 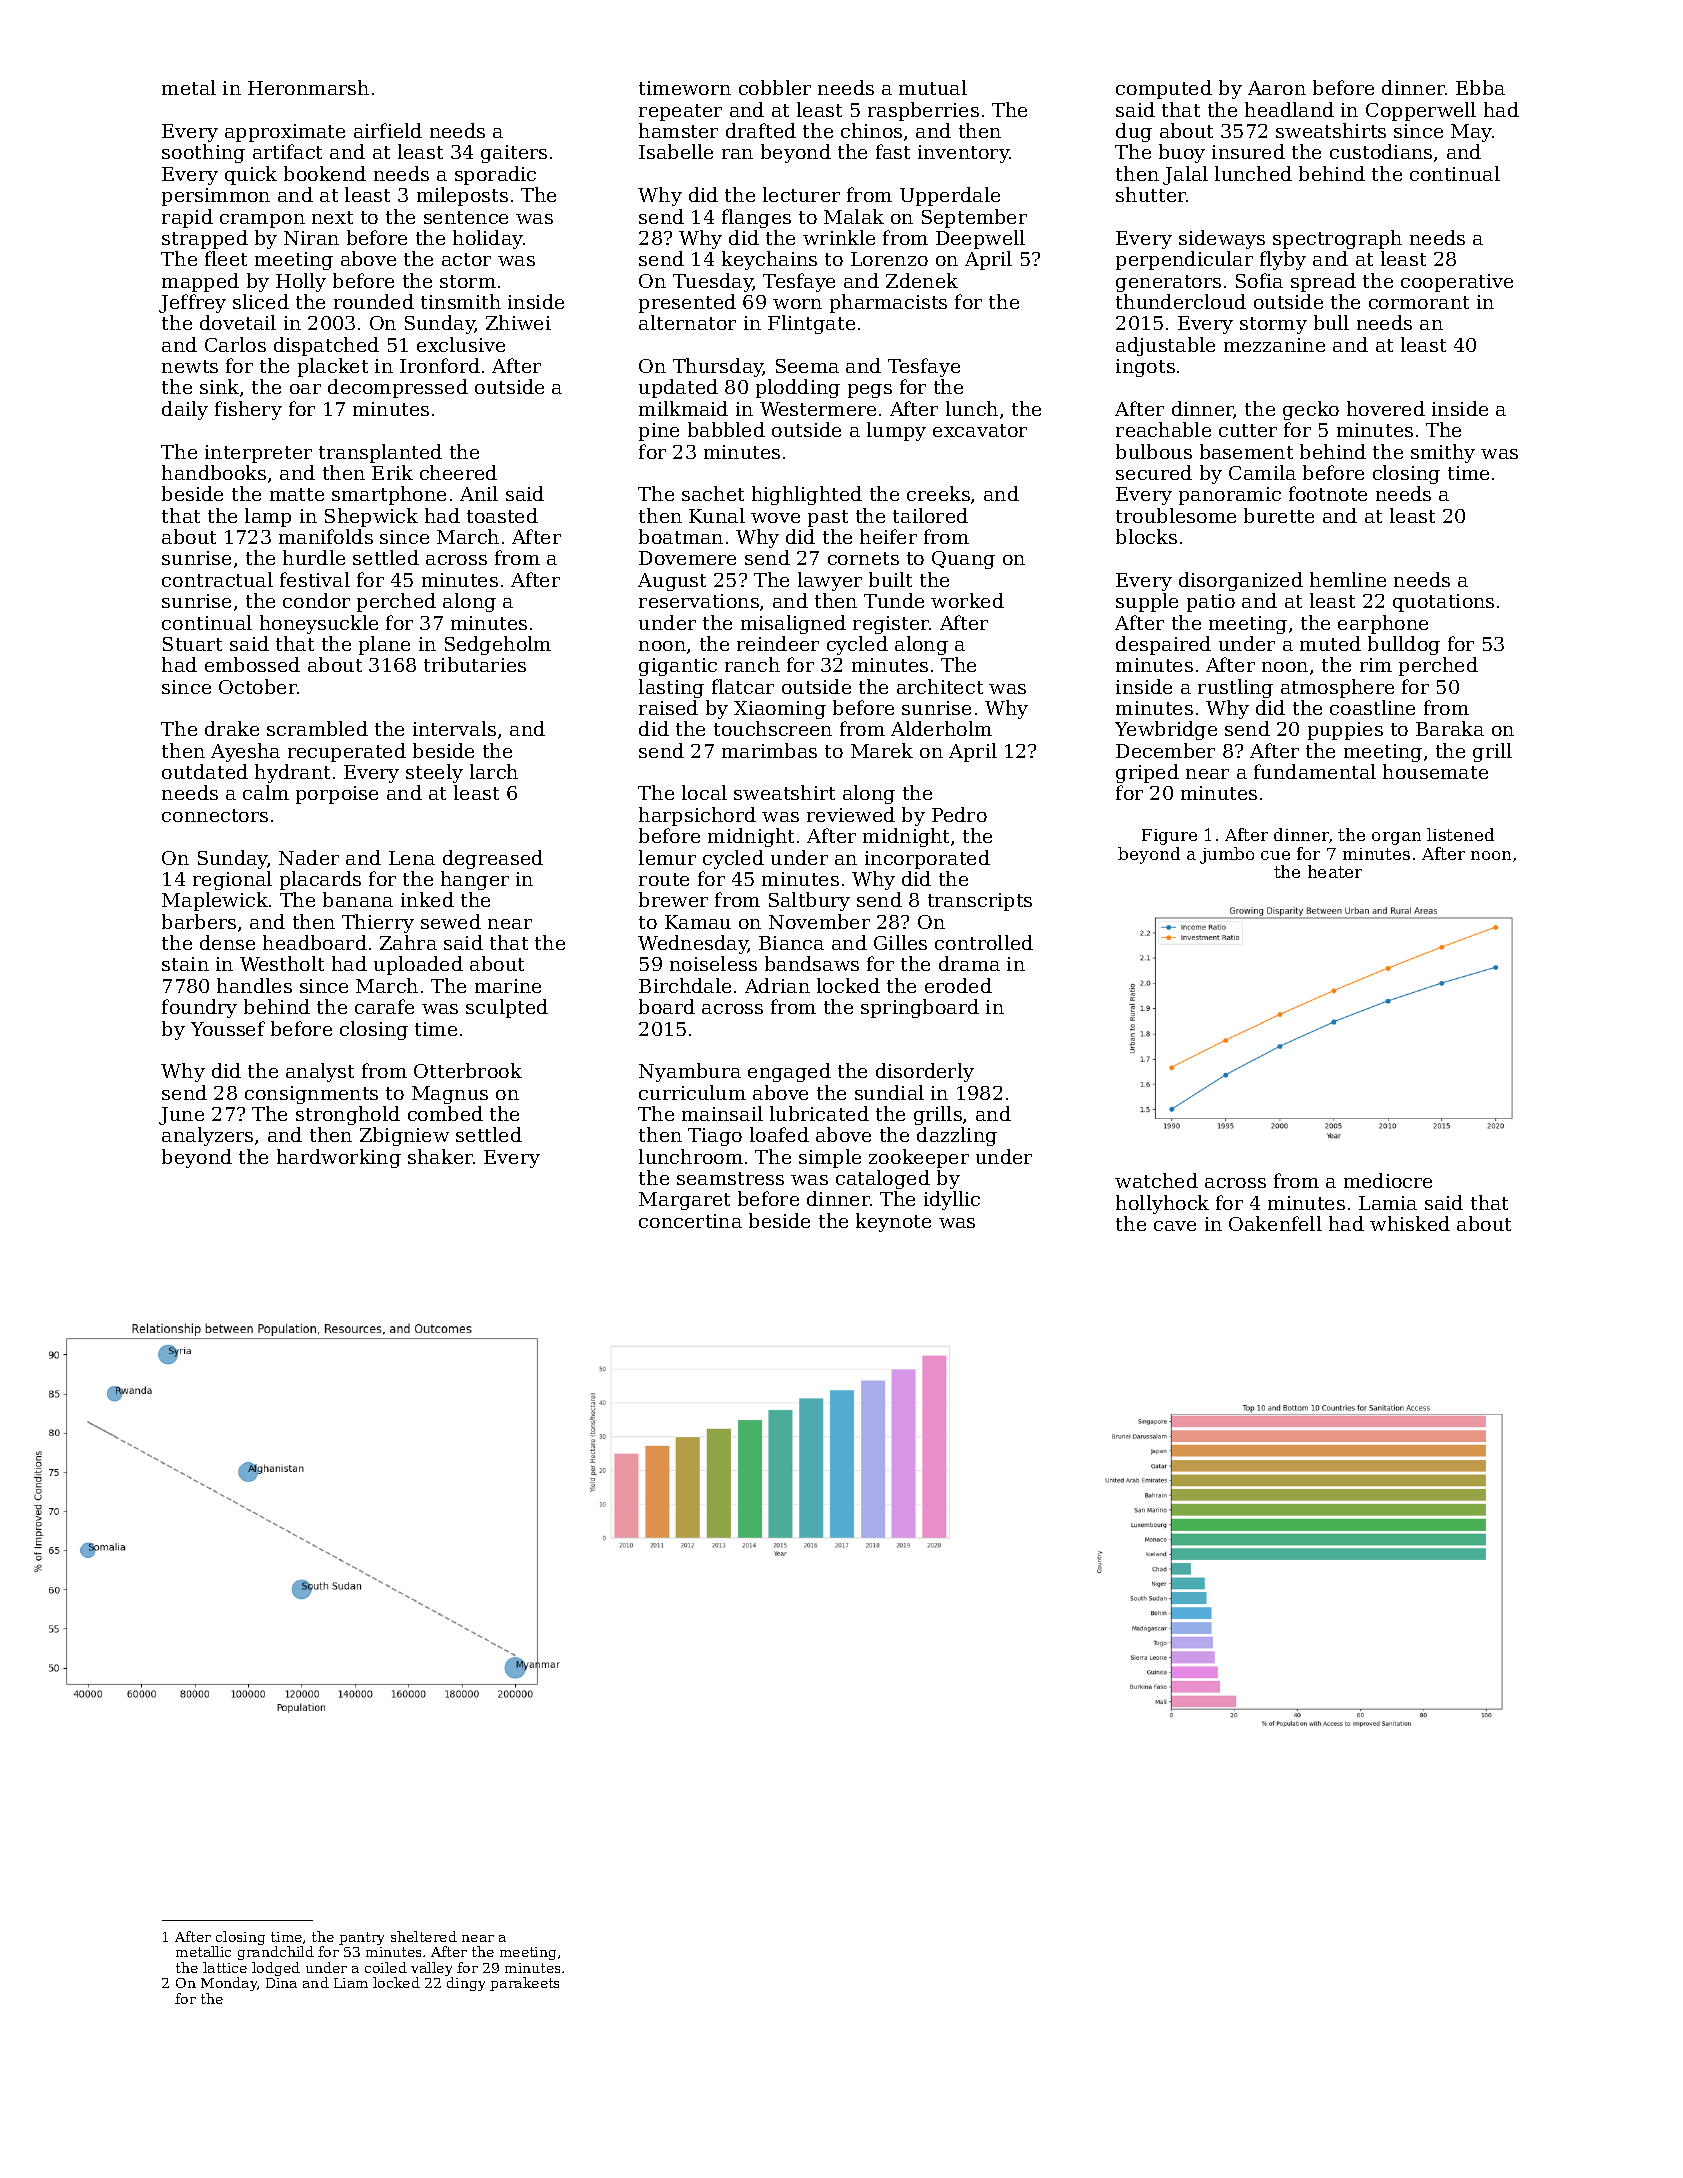 I want to click on sachet, so click(x=713, y=493).
